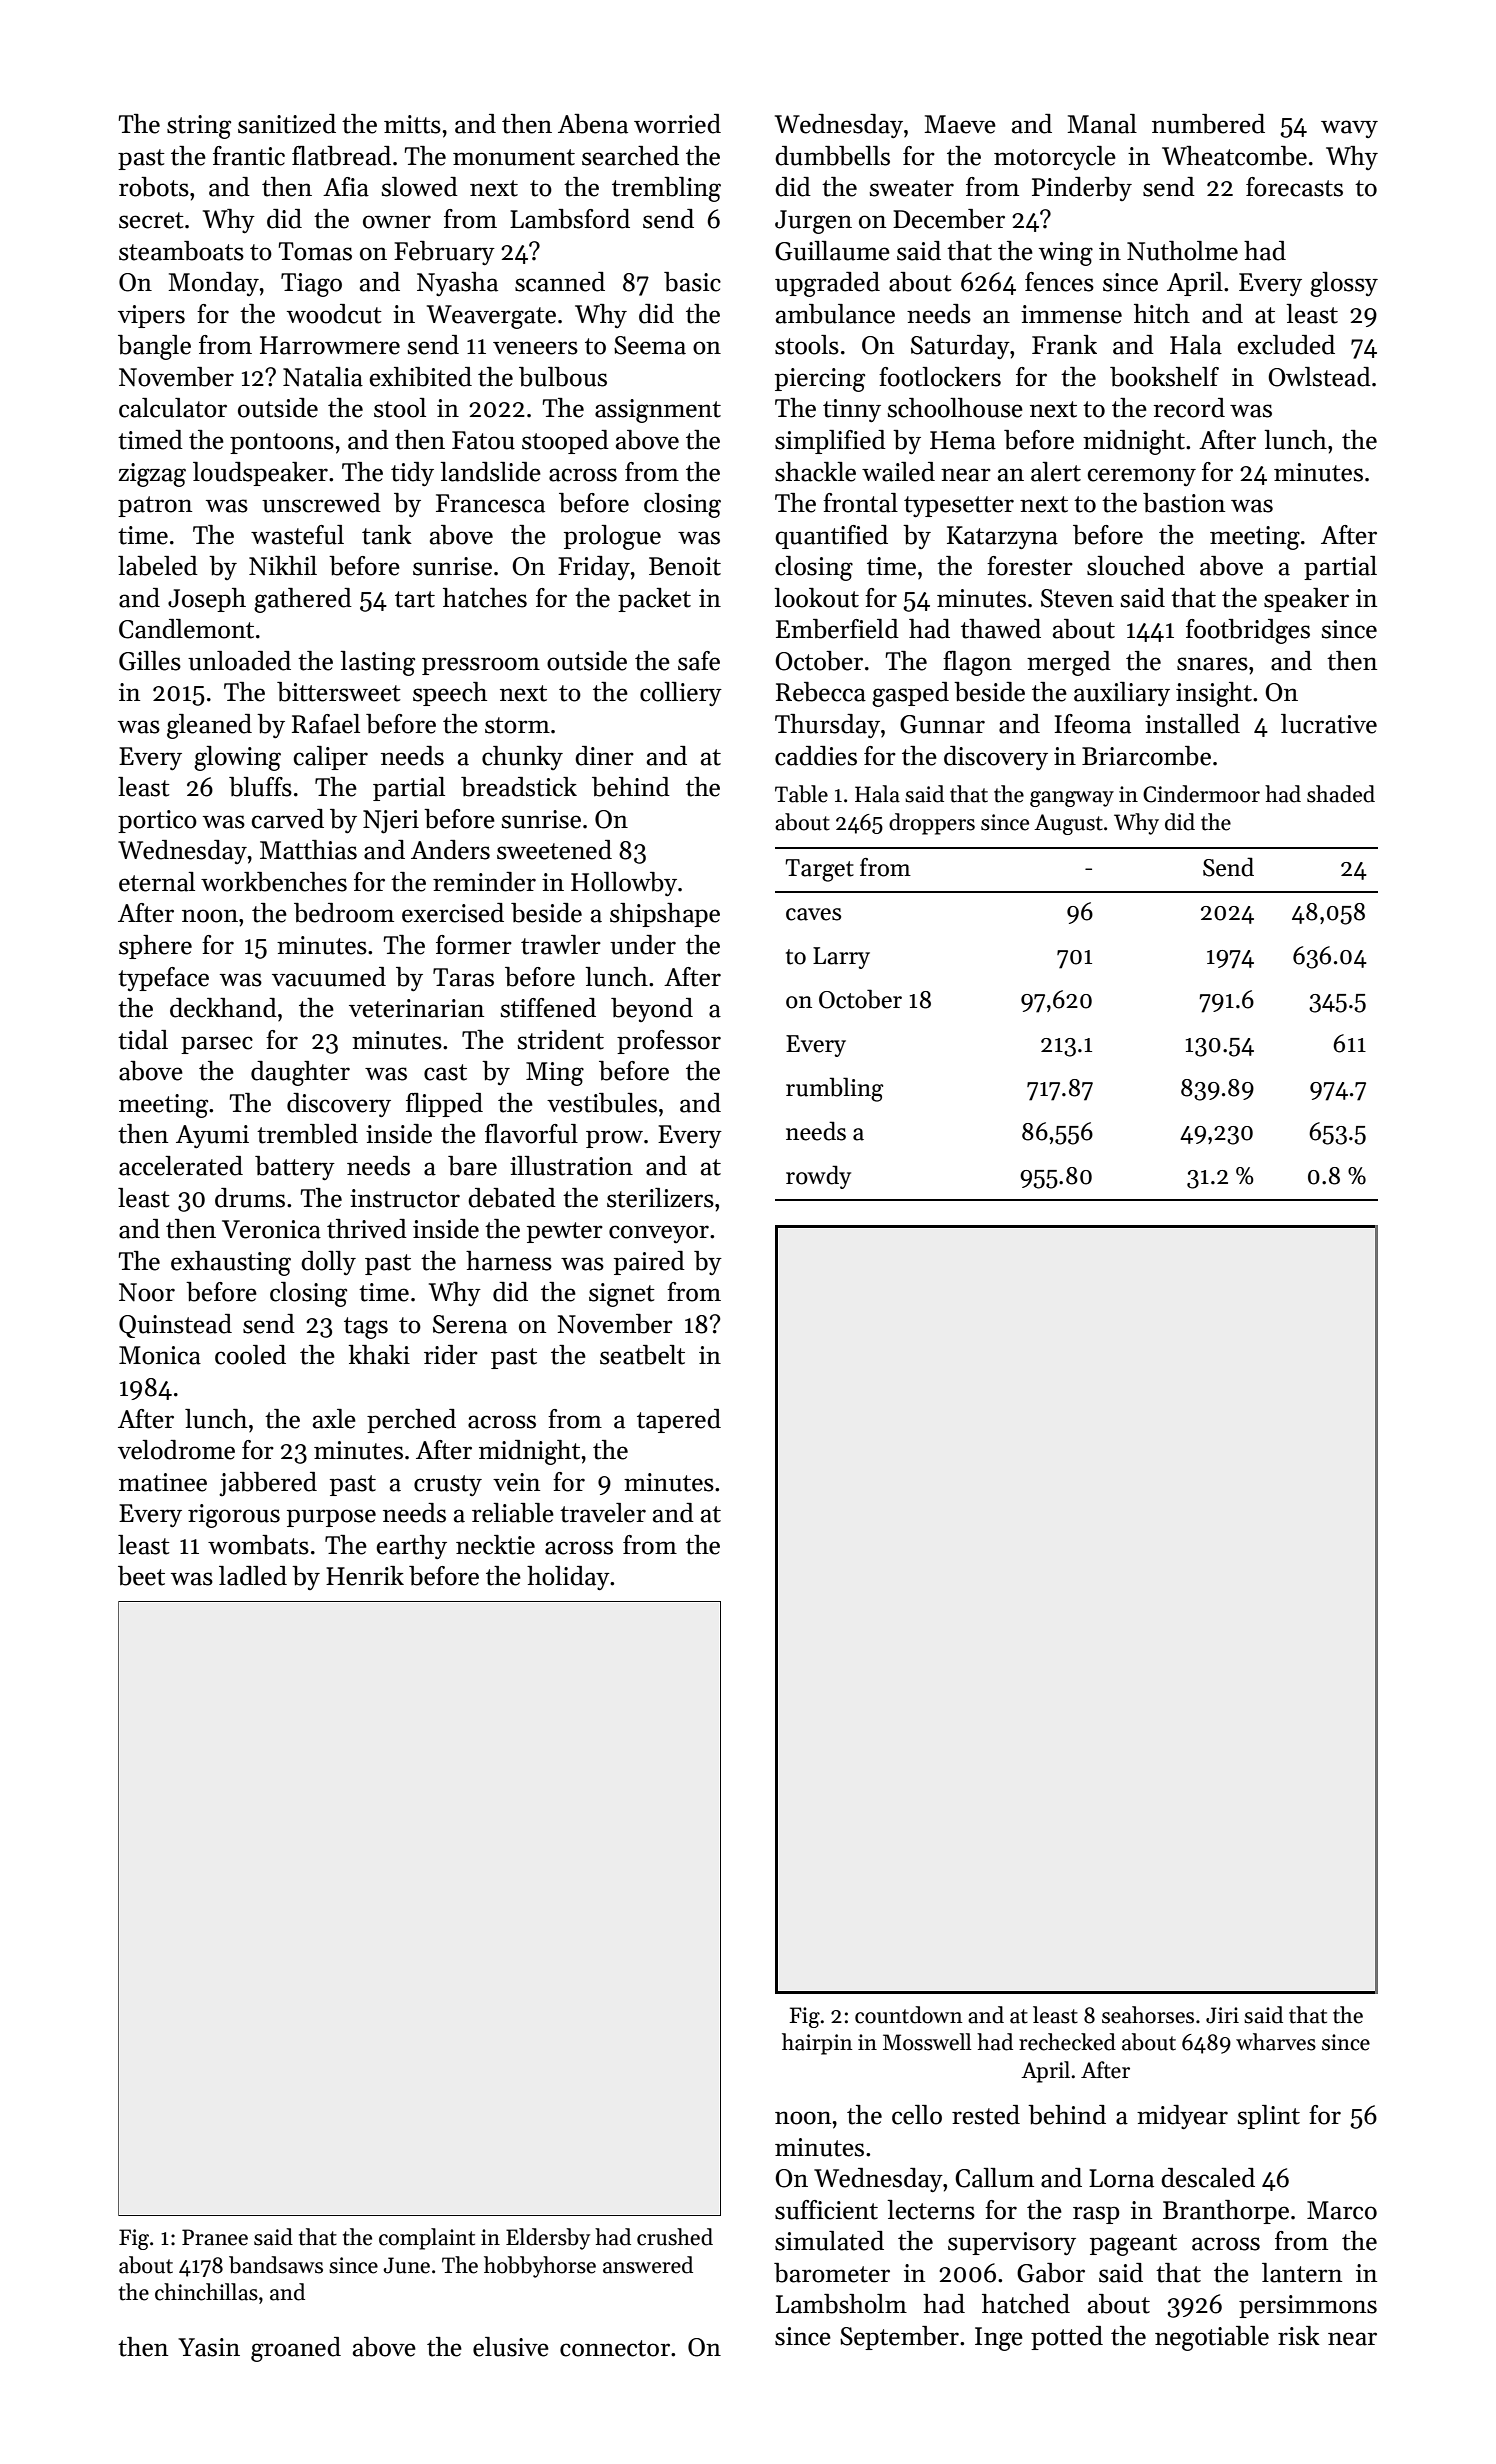  Describe the element at coordinates (308, 850) in the screenshot. I see `Matthias` at that location.
